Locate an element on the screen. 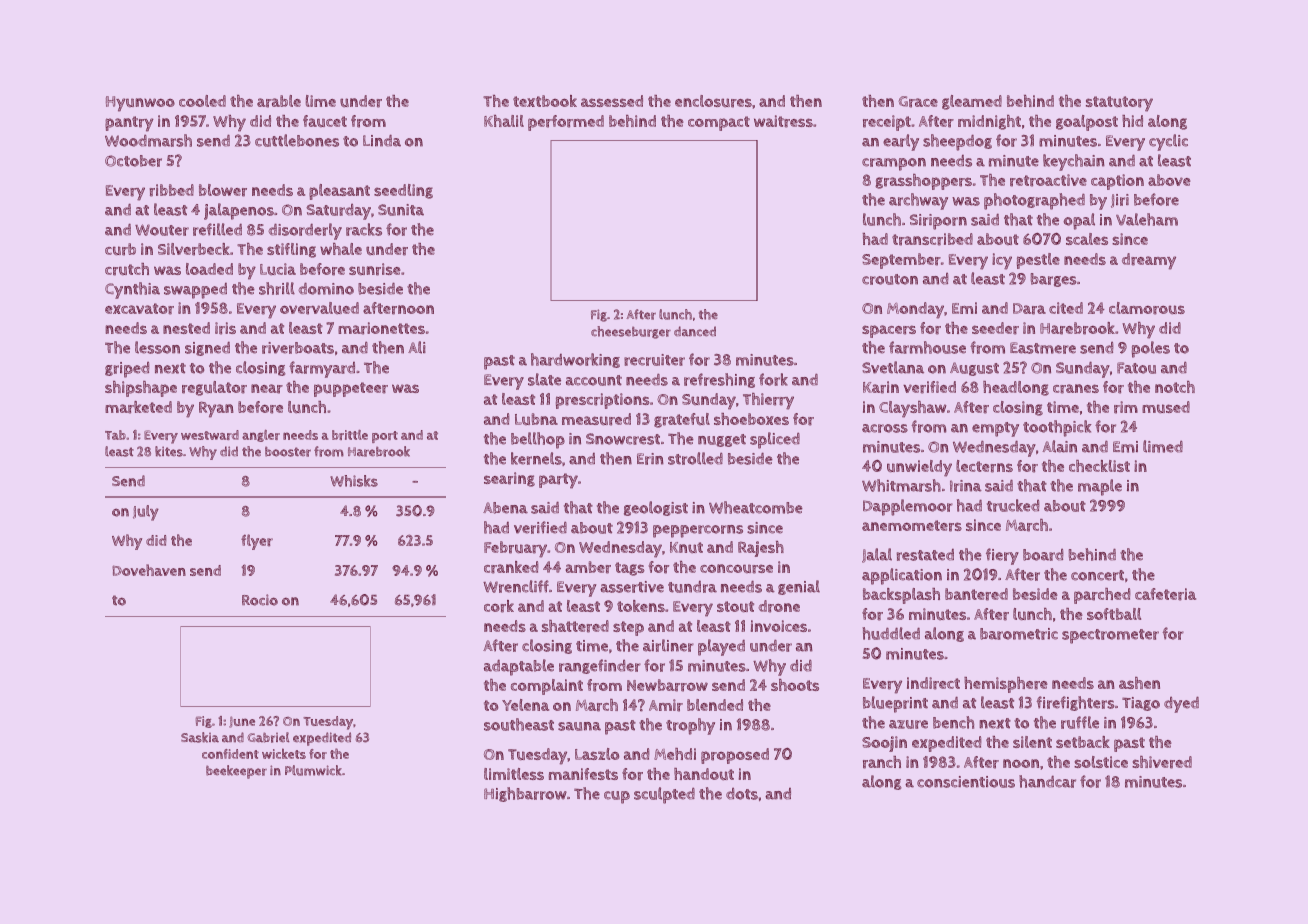 This screenshot has width=1308, height=924. stifling is located at coordinates (291, 250).
